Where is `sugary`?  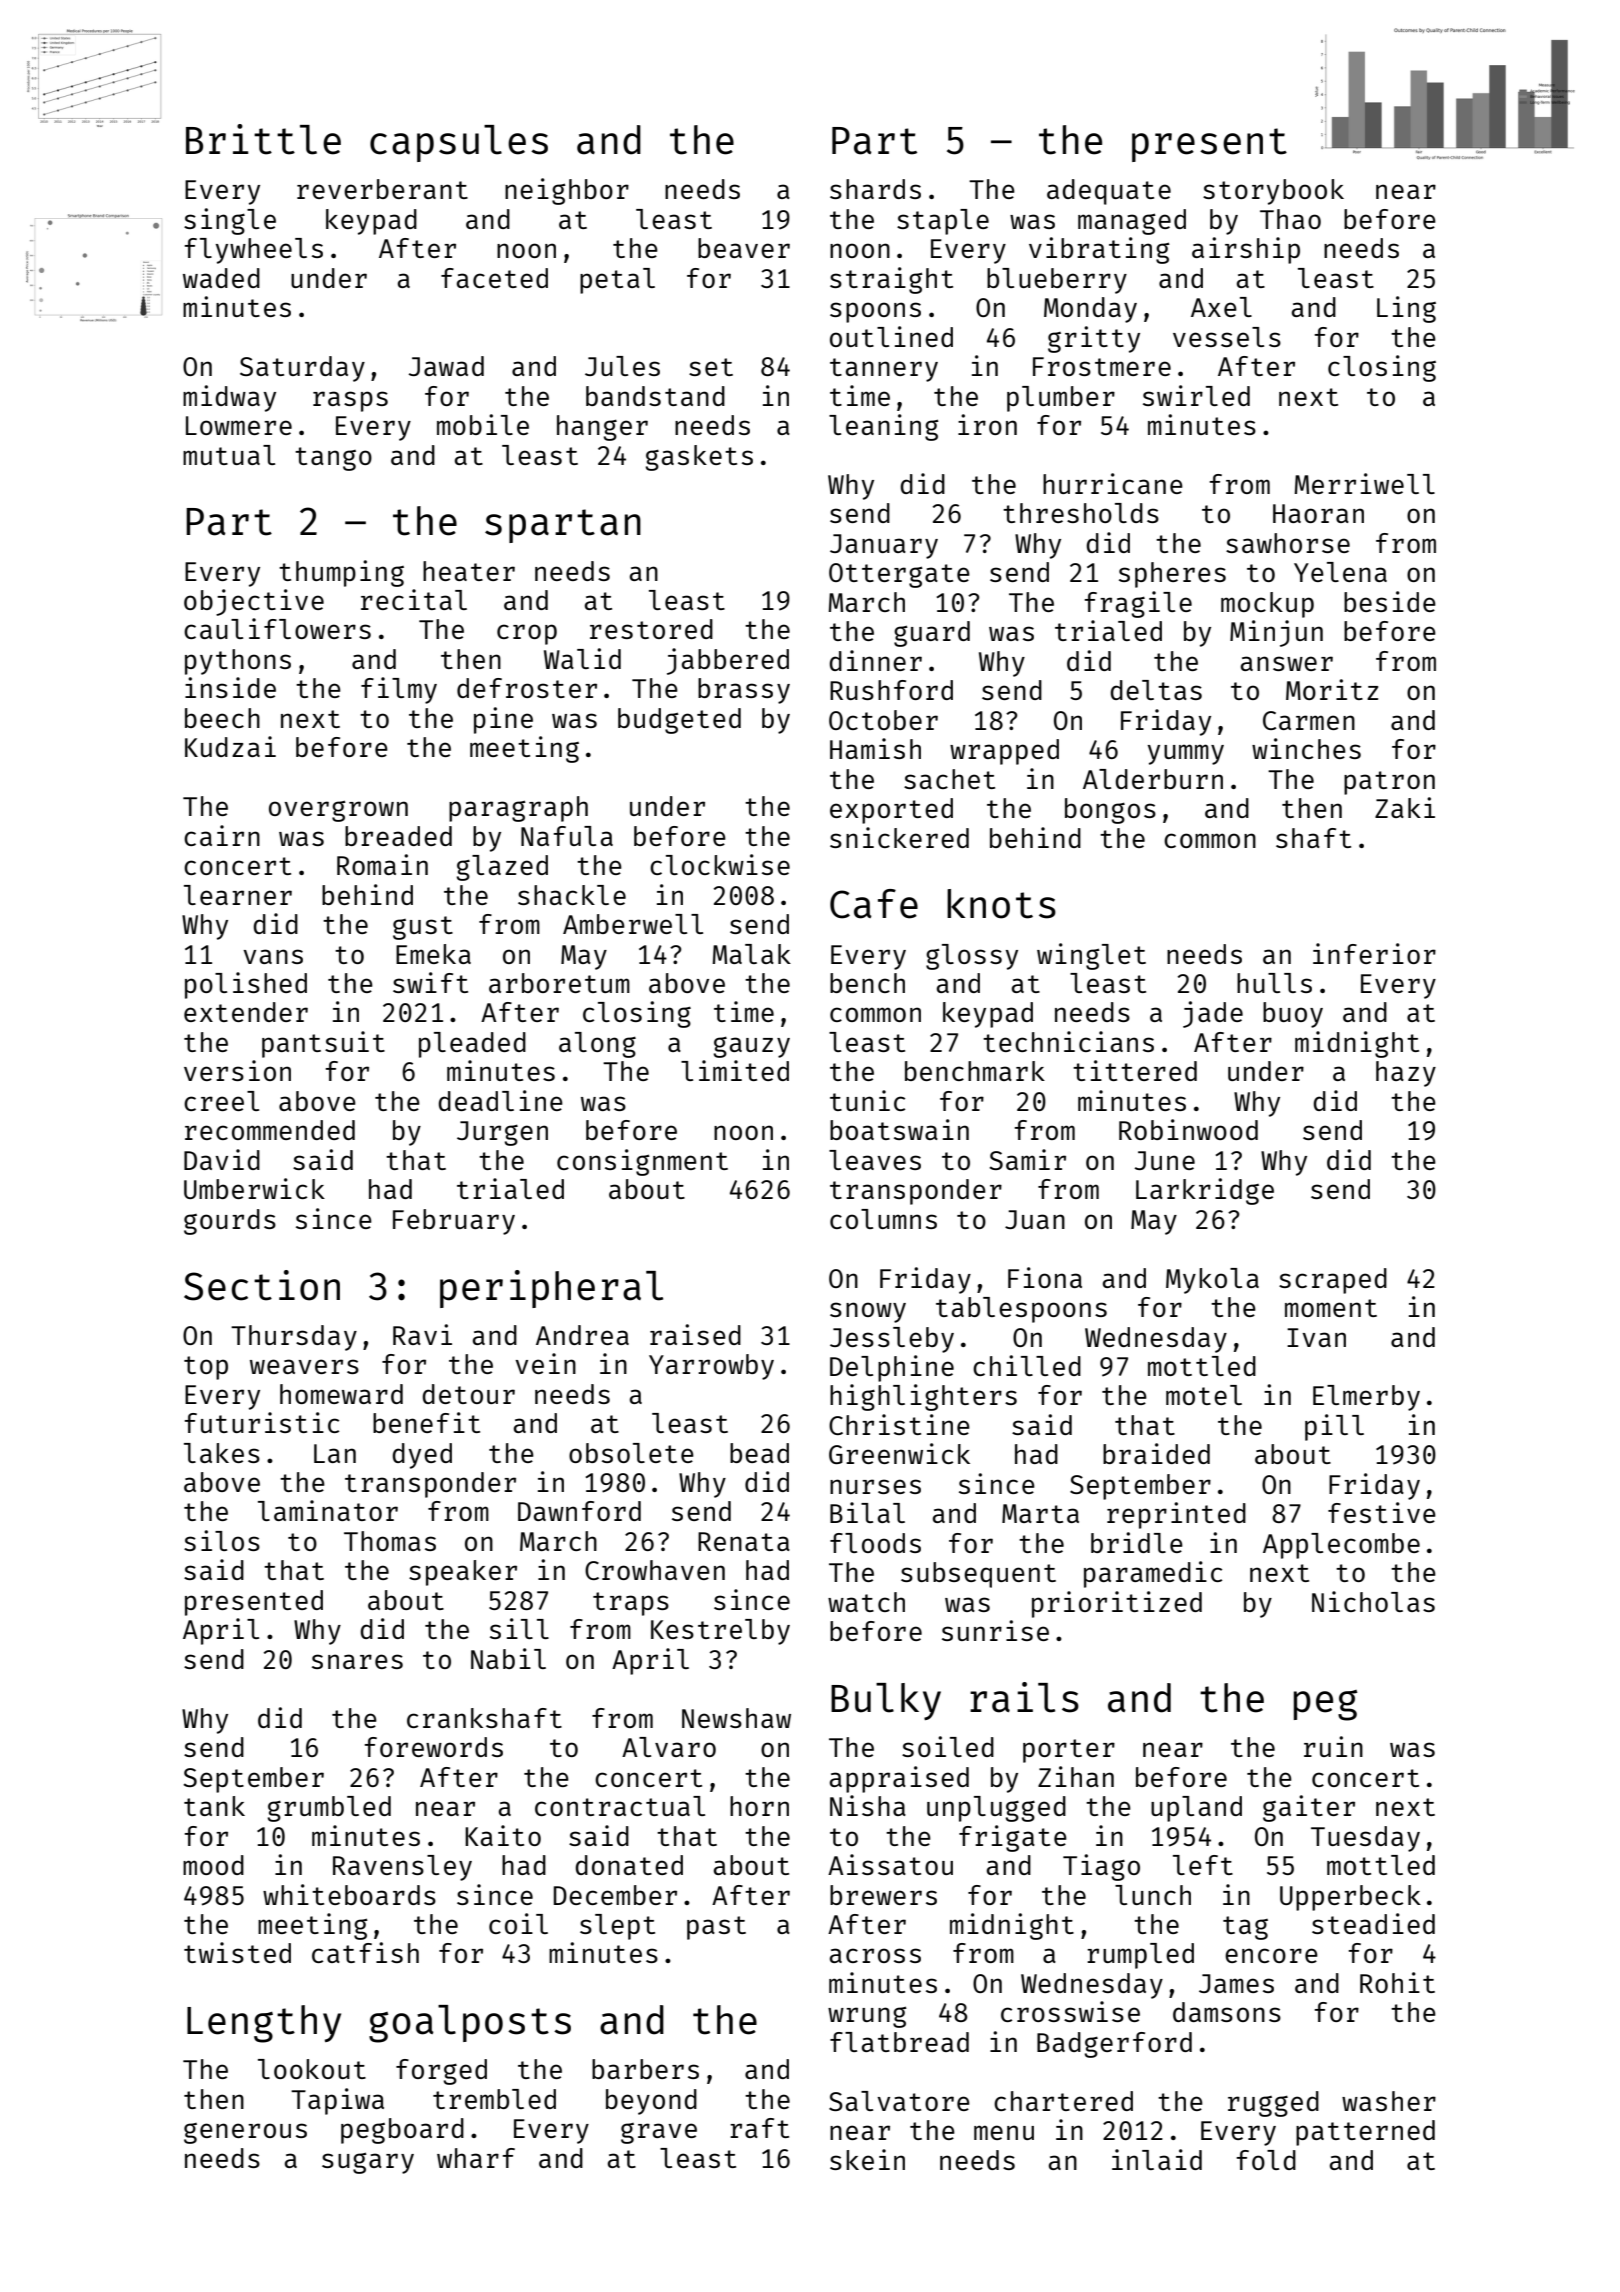
sugary is located at coordinates (368, 2163).
